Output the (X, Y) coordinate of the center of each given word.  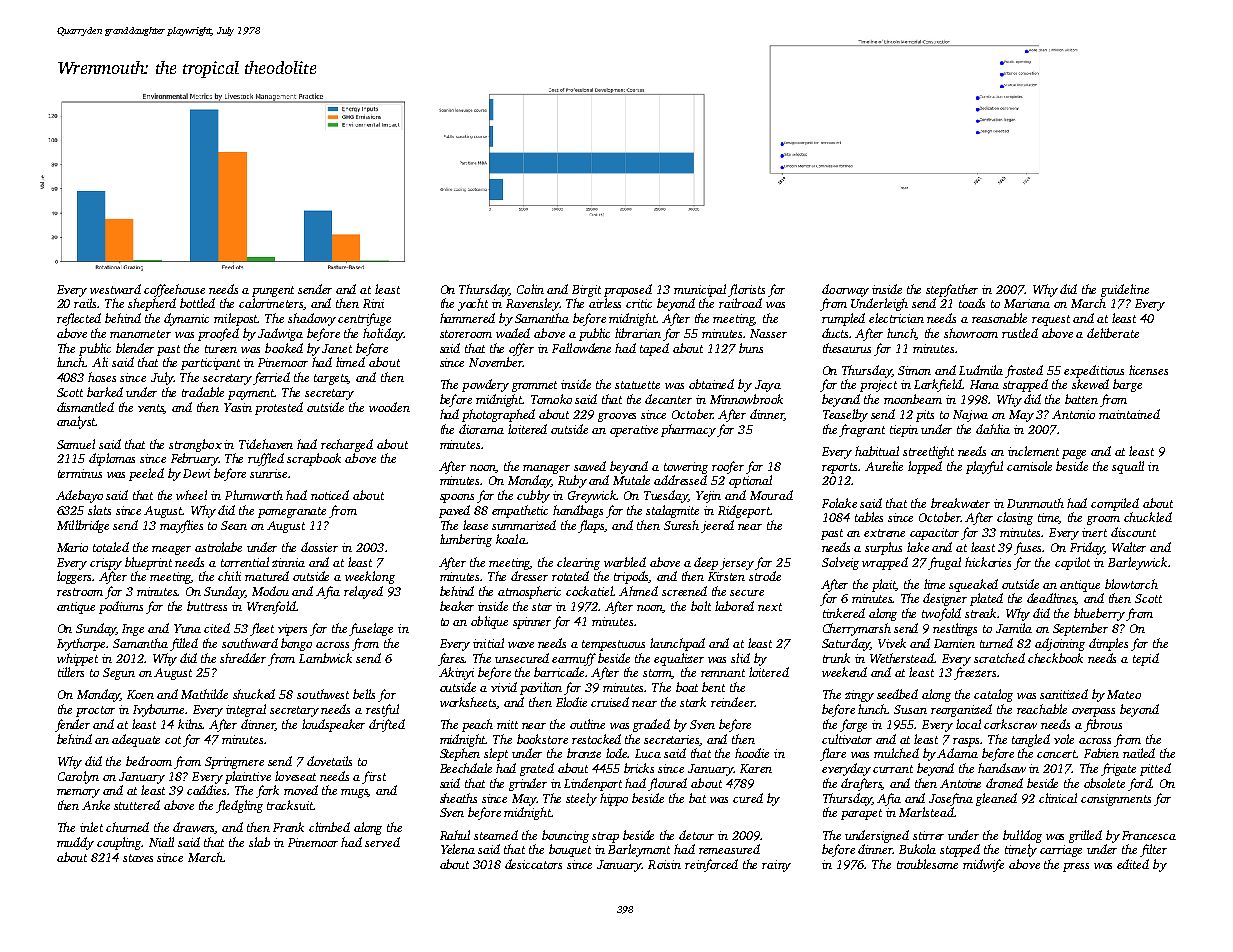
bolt (701, 606)
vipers (292, 630)
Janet (337, 348)
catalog (993, 695)
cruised (610, 702)
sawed (590, 466)
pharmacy (688, 430)
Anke (96, 805)
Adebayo (79, 496)
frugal (944, 563)
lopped (925, 467)
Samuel (76, 444)
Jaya (768, 386)
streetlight (928, 452)
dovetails (329, 761)
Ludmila (981, 370)
